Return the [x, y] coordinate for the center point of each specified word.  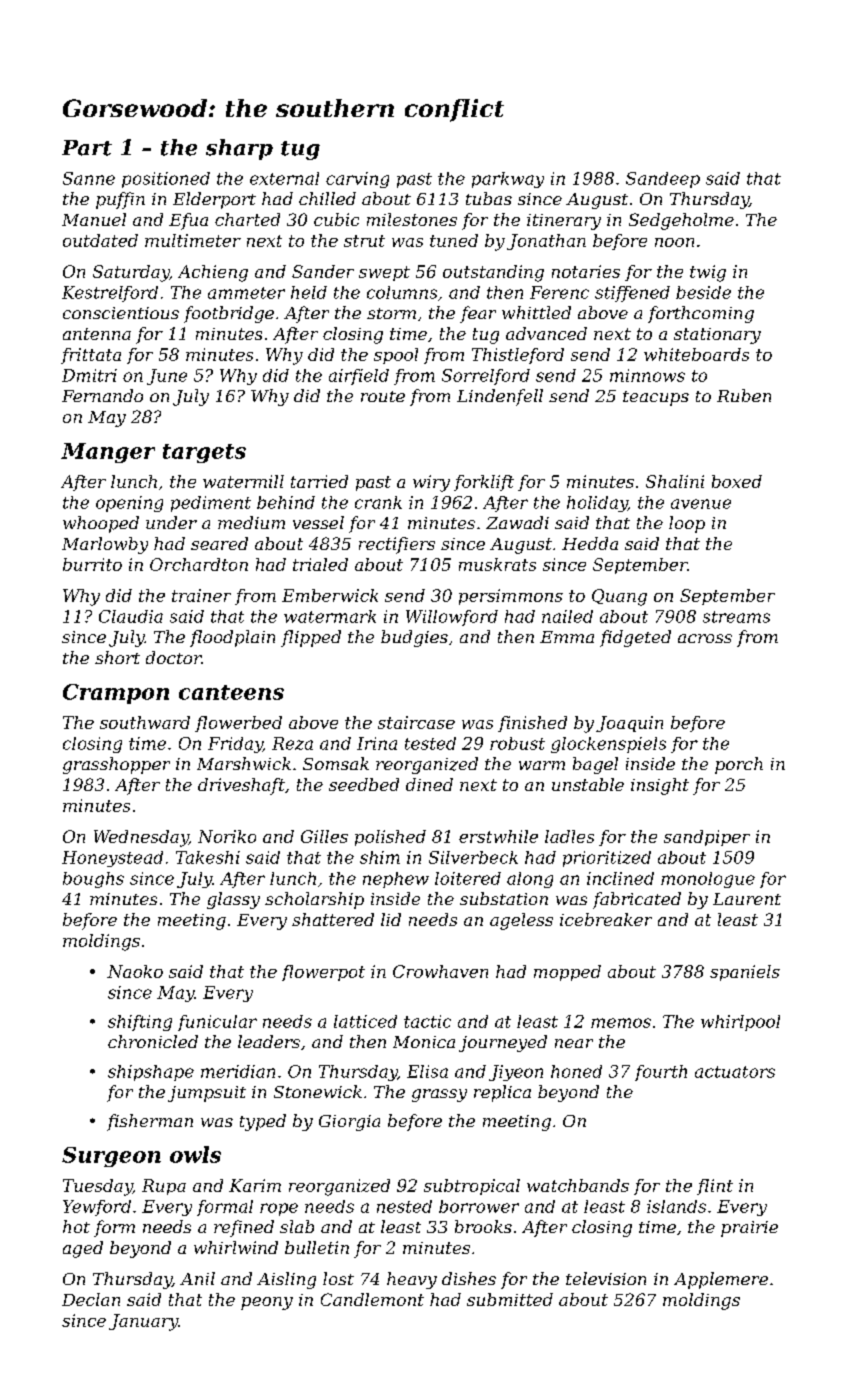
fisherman [150, 1122]
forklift [484, 483]
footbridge [229, 314]
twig [708, 273]
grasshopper [116, 765]
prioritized [607, 859]
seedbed [364, 784]
